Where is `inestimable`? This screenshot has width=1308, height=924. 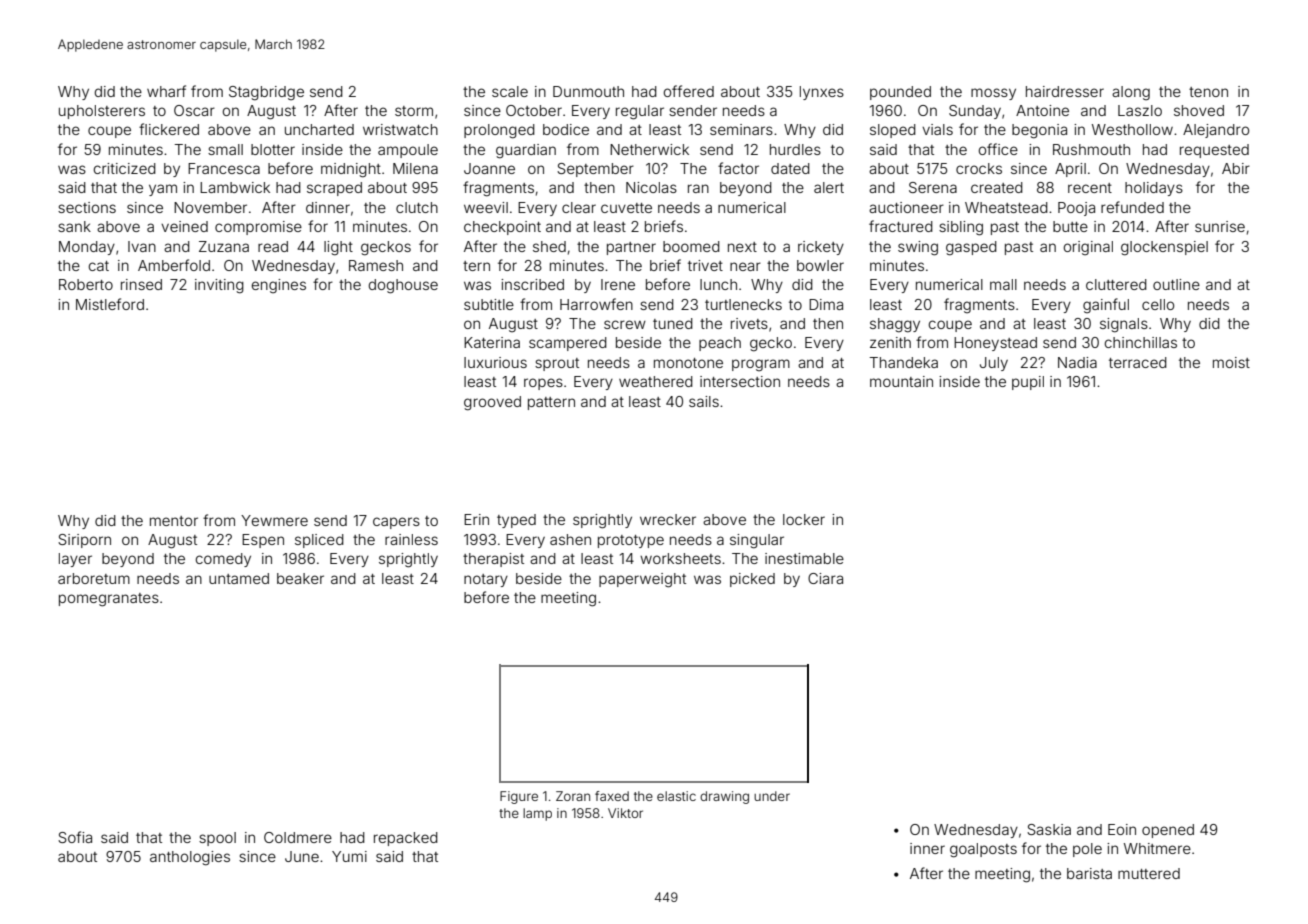
inestimable is located at coordinates (804, 558).
